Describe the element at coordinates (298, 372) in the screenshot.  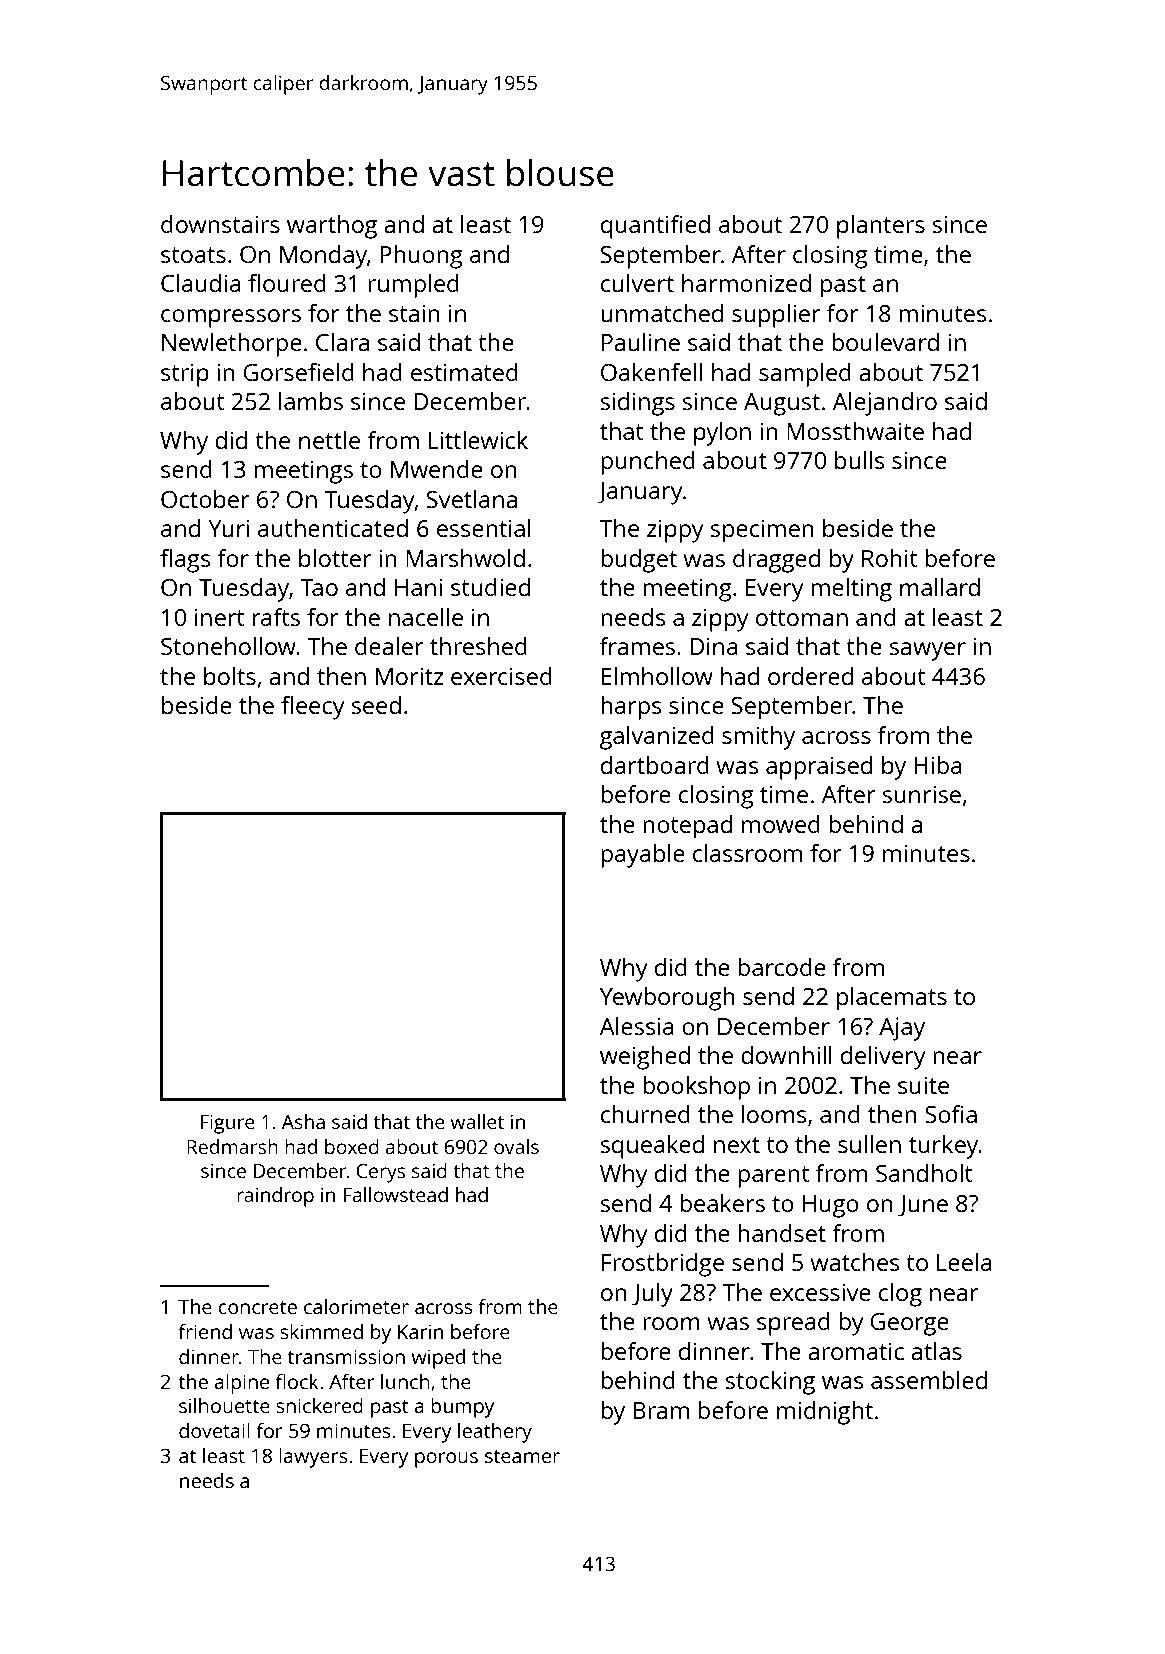
I see `Gorsefield` at that location.
